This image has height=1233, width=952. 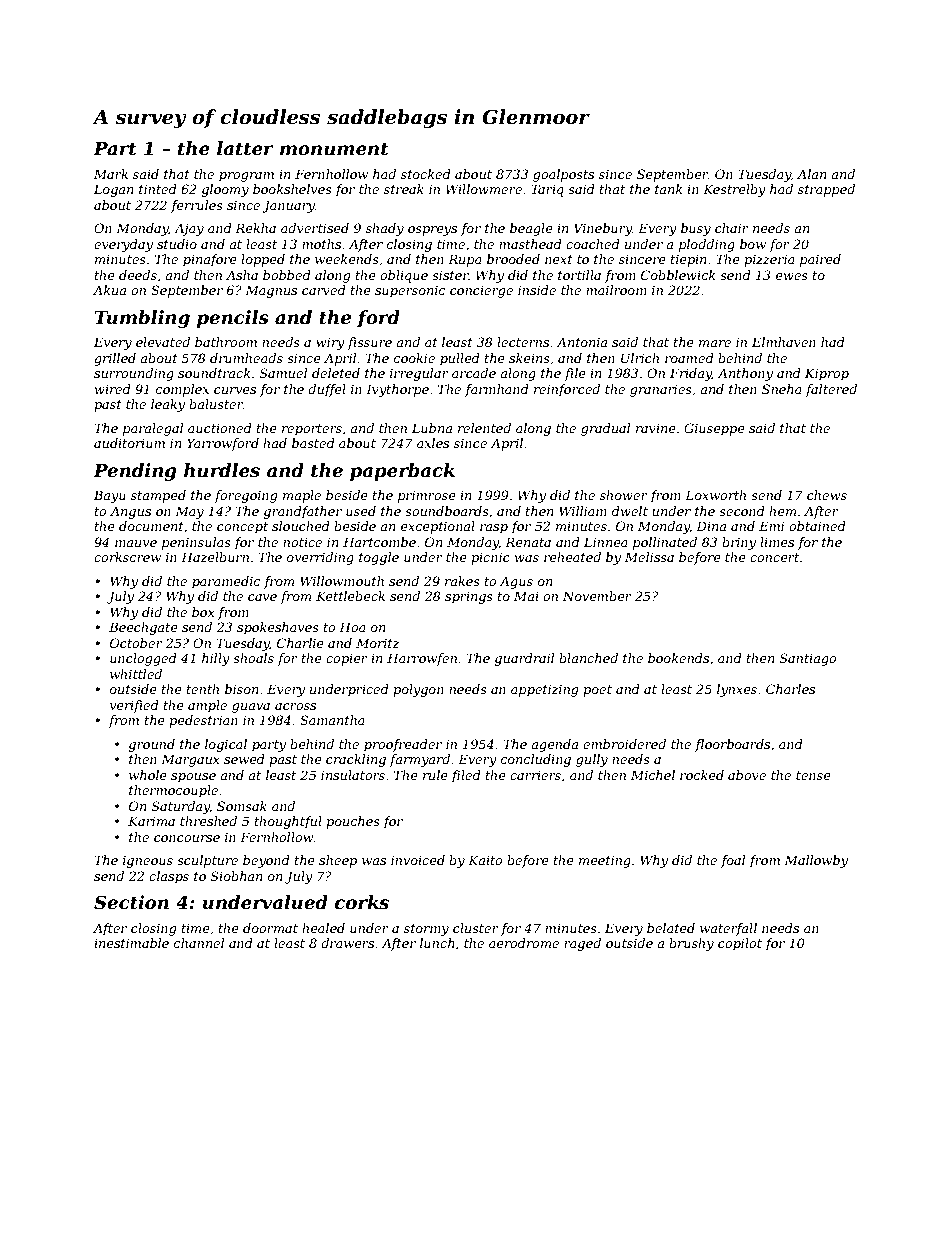 I want to click on copilot, so click(x=740, y=944).
